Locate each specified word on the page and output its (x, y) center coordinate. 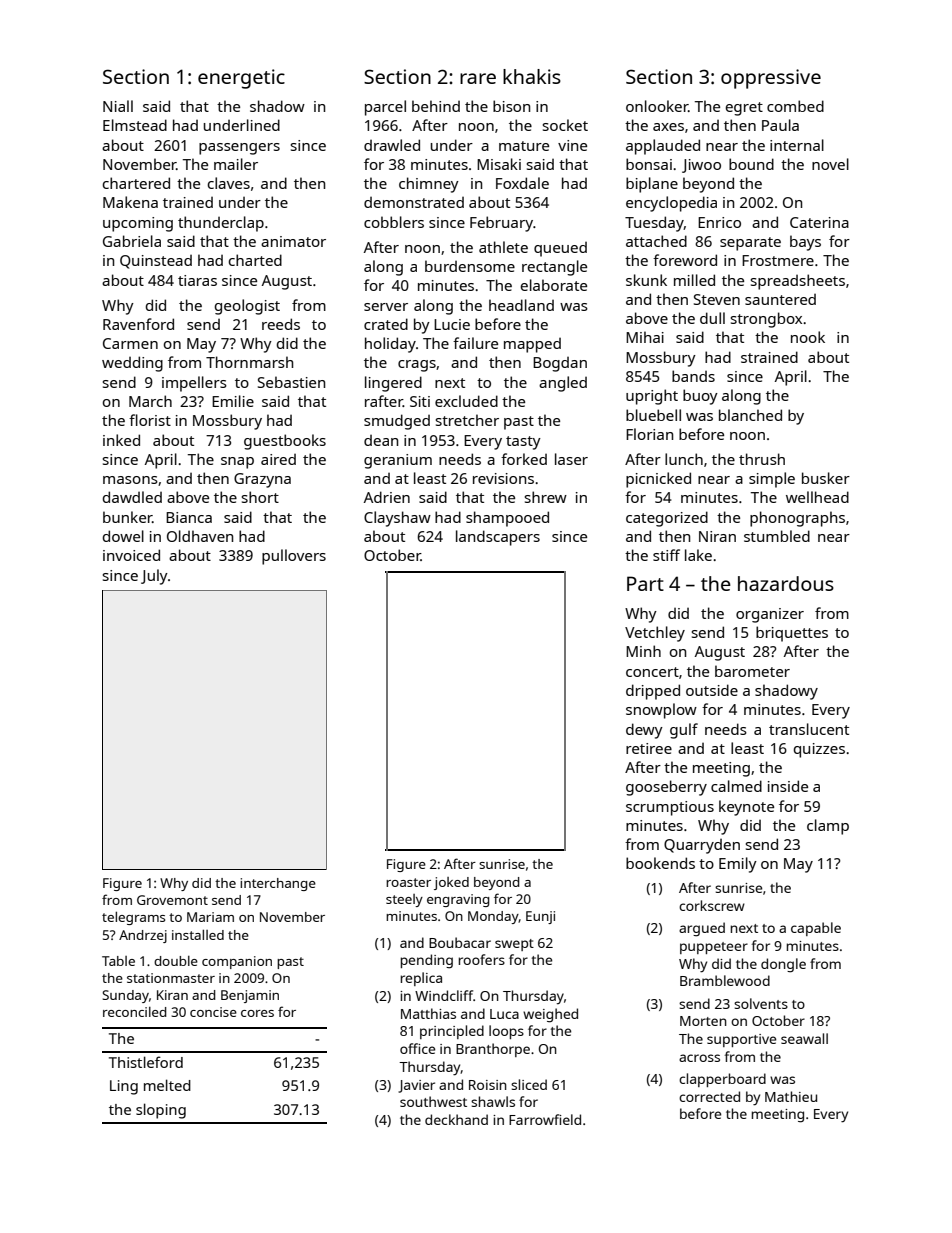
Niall (118, 106)
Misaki (499, 164)
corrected (709, 1096)
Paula (780, 125)
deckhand (456, 1119)
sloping (161, 1111)
